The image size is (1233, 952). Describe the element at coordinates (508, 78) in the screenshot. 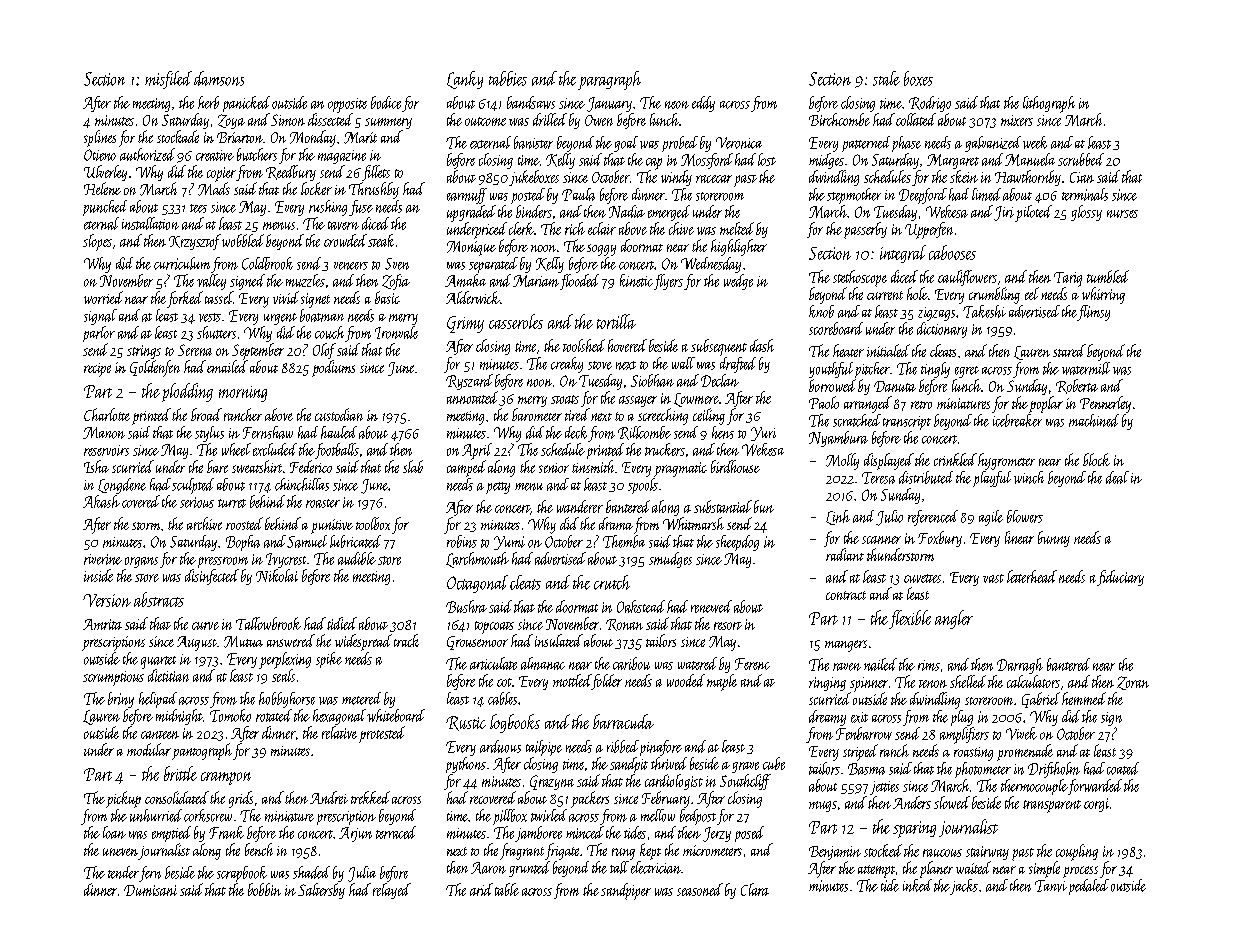

I see `tabbies` at that location.
